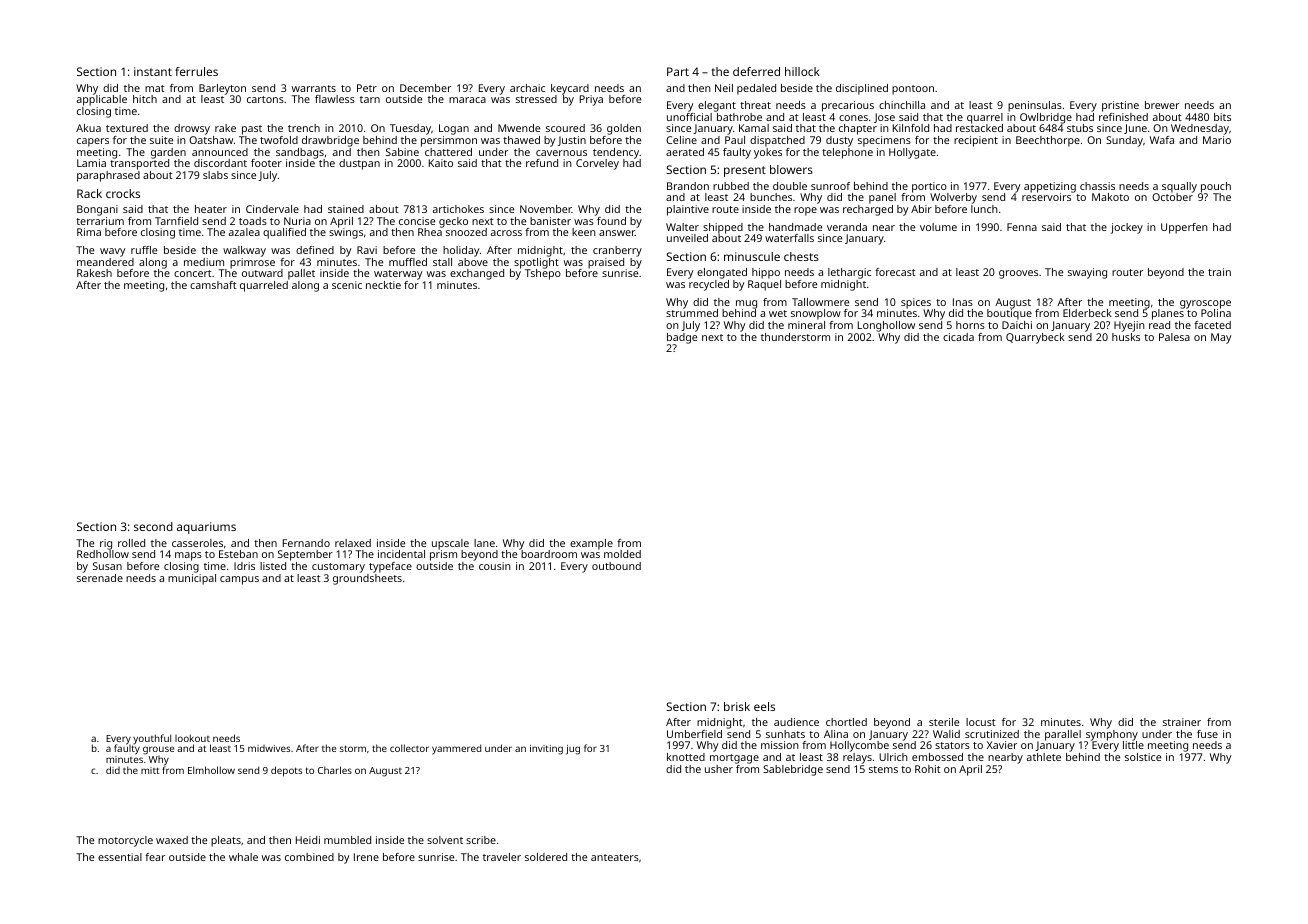  Describe the element at coordinates (155, 857) in the image. I see `fear` at that location.
